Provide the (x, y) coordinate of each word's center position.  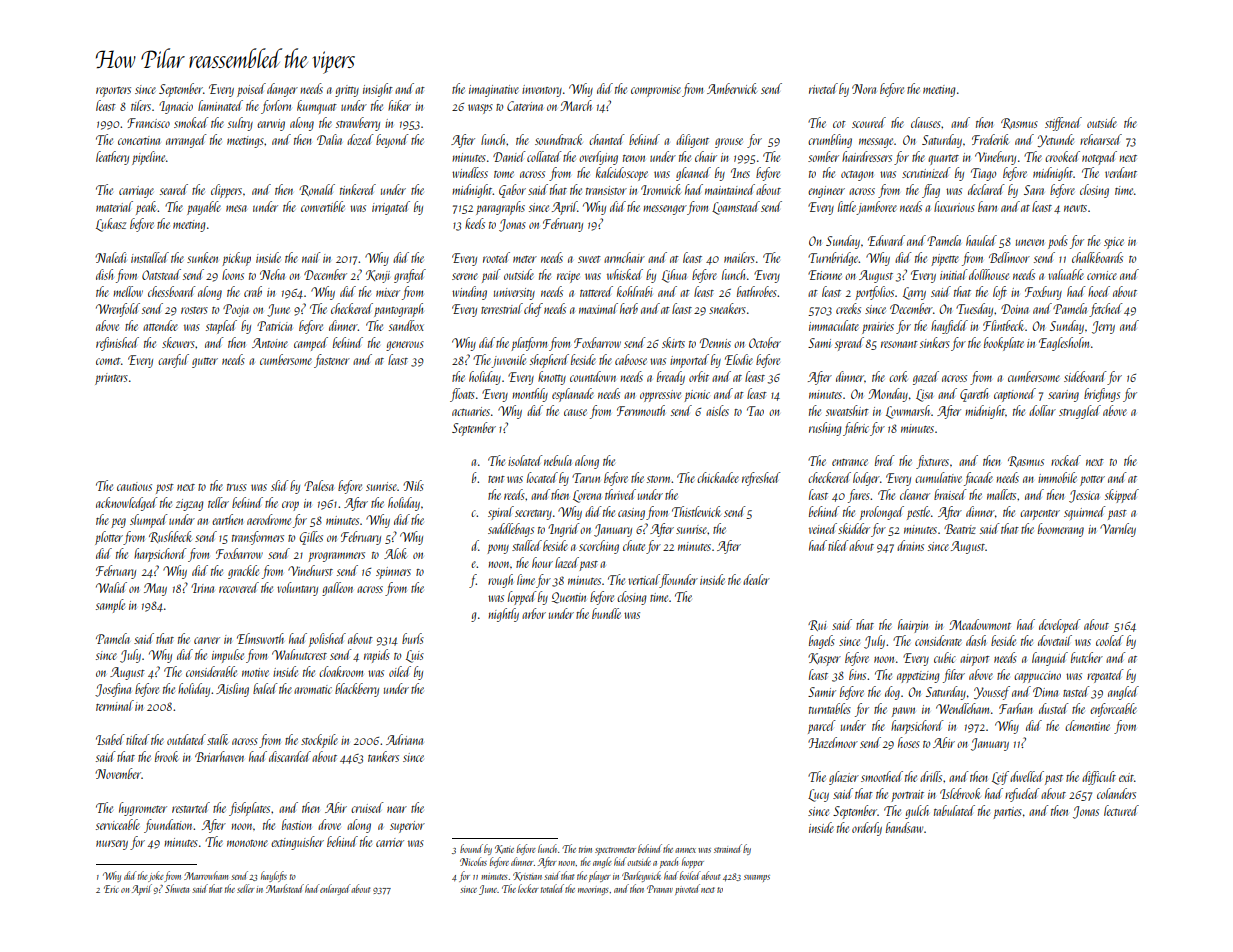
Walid (111, 587)
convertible (323, 206)
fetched (1106, 310)
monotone (247, 843)
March (576, 105)
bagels (822, 642)
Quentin (569, 598)
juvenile (509, 361)
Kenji (378, 276)
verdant (1121, 172)
